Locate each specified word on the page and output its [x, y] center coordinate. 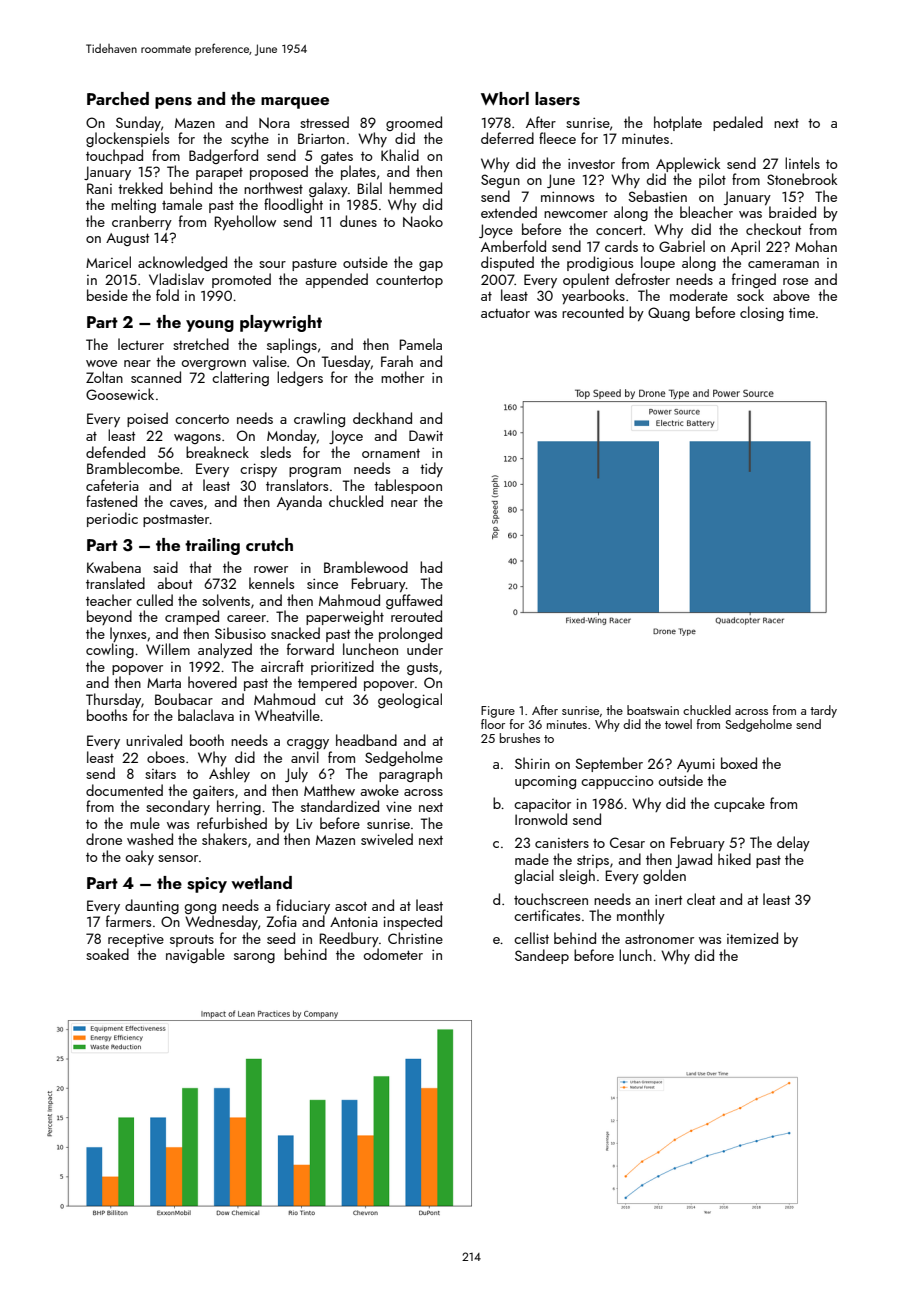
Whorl [505, 98]
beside [107, 295]
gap [431, 266]
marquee [295, 103]
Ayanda [299, 502]
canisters [562, 843]
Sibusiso [240, 633]
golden [664, 876]
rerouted [416, 616]
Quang [669, 314]
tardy [823, 711]
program [315, 472]
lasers [557, 99]
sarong [254, 958]
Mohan [816, 246]
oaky [140, 857]
